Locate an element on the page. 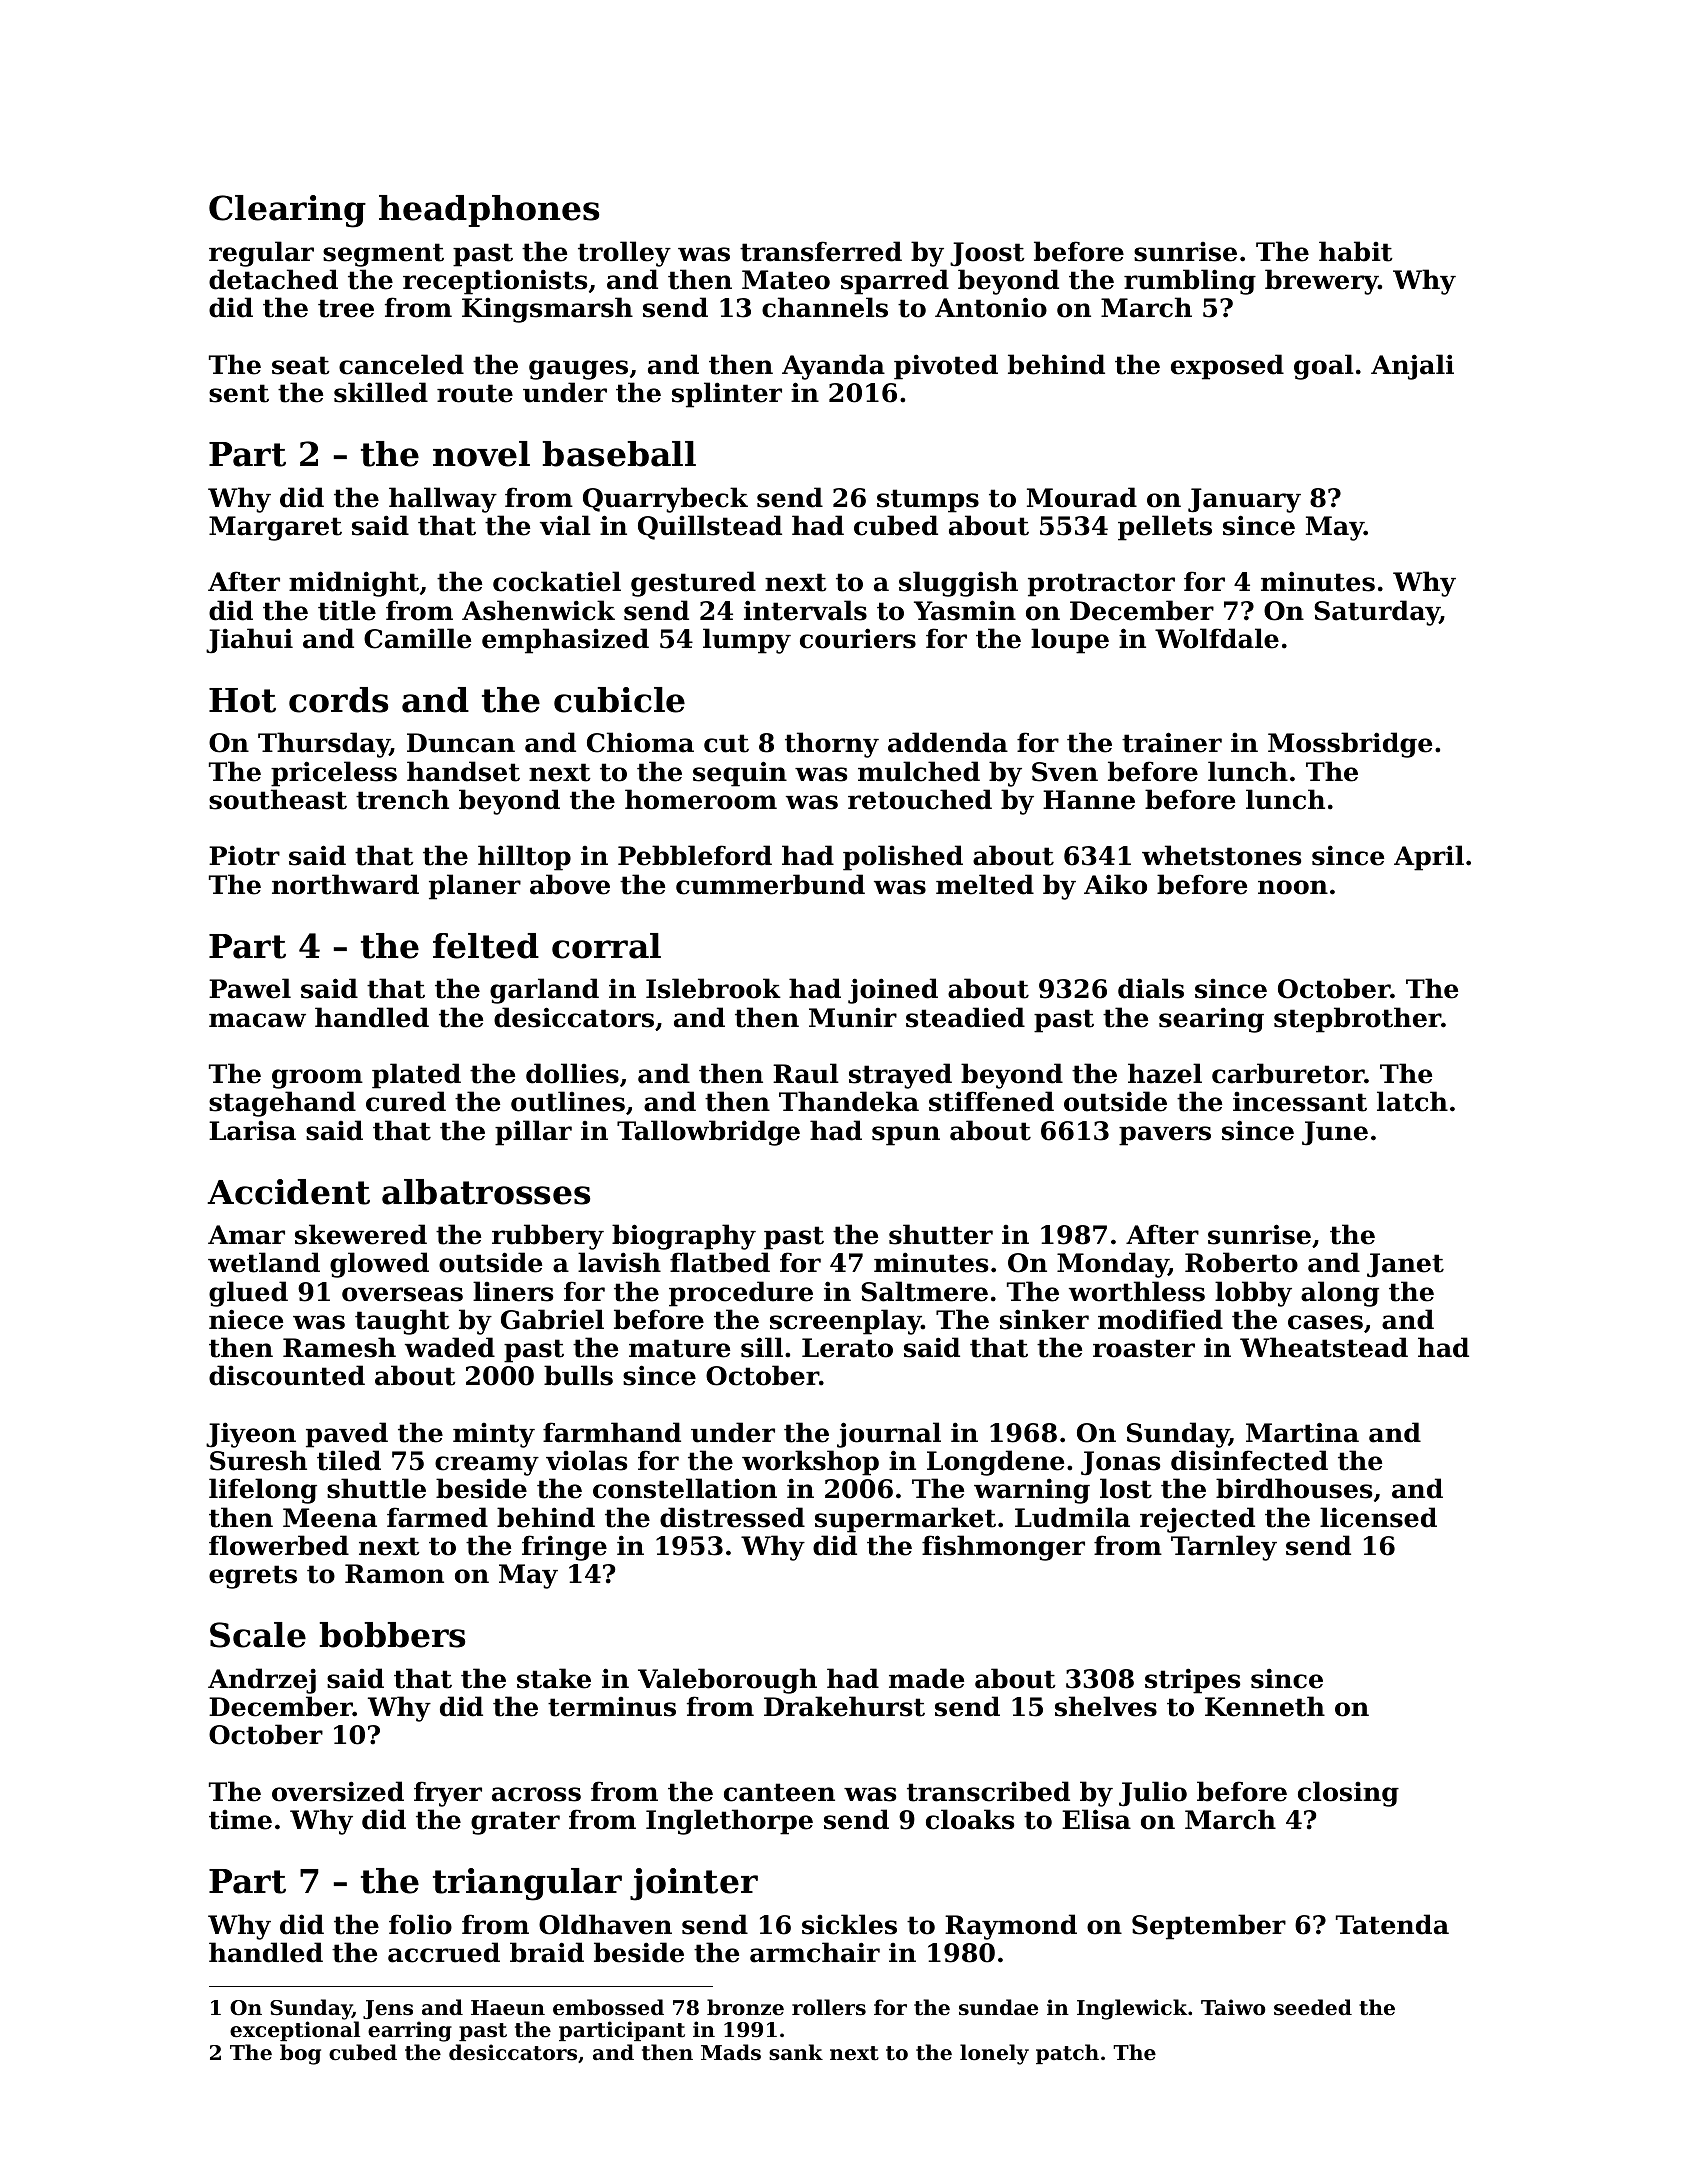 The width and height of the image is (1683, 2178). segment is located at coordinates (383, 255).
